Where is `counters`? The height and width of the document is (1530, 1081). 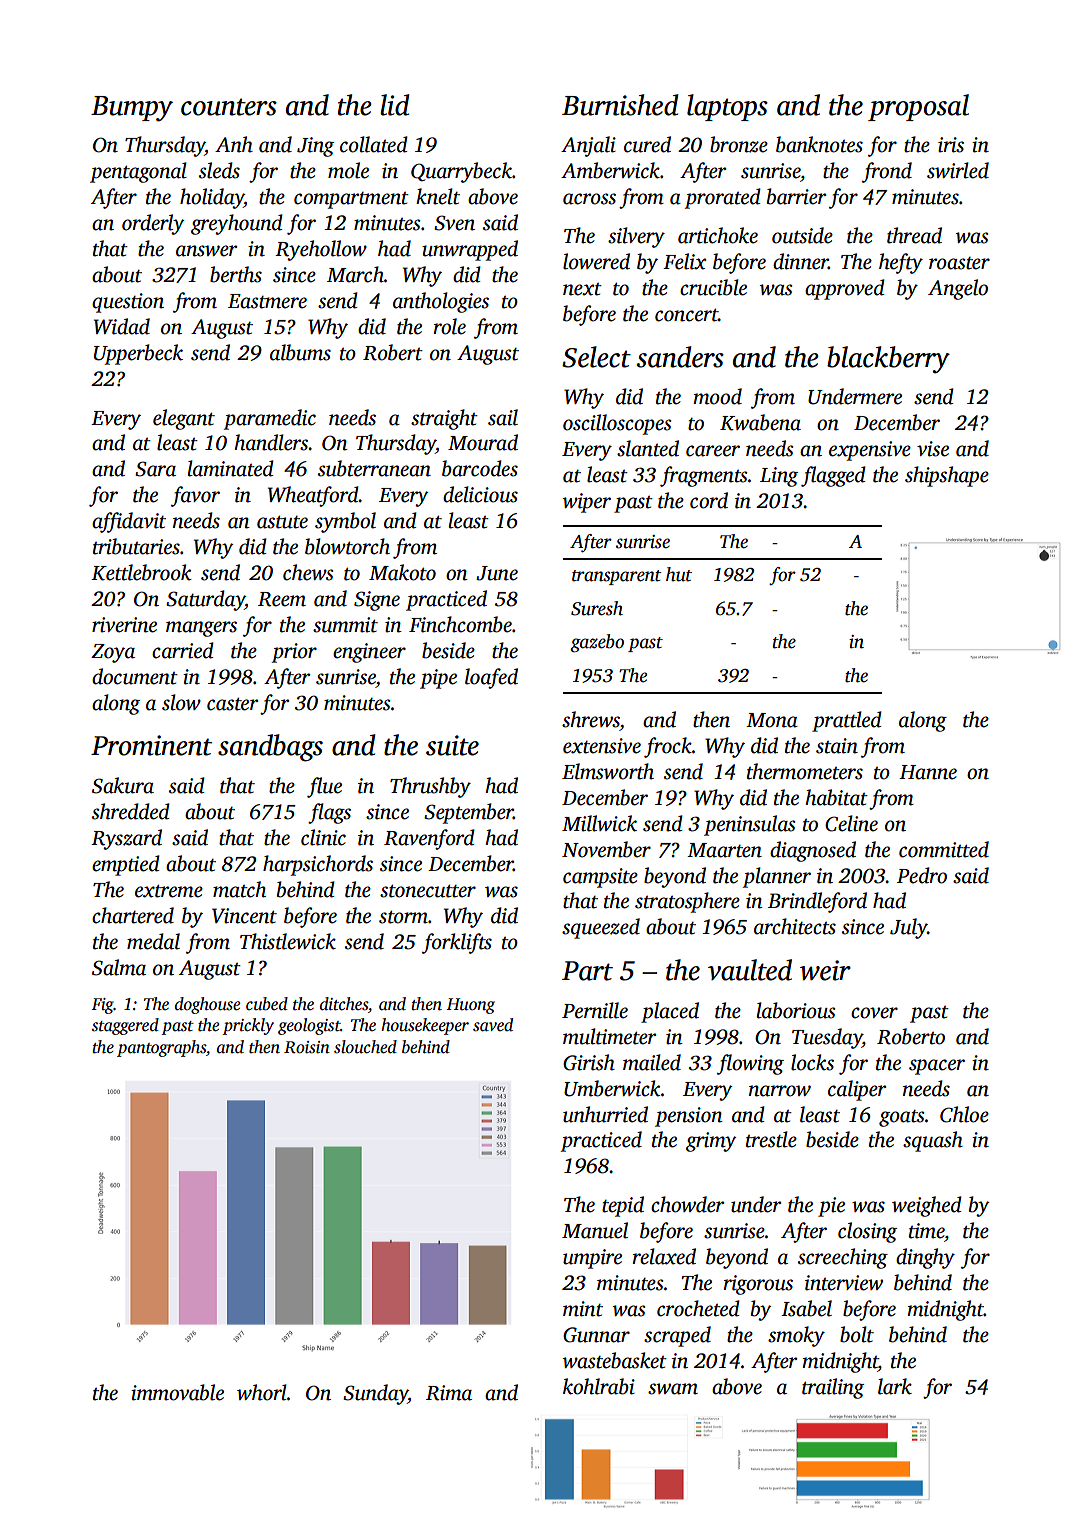
counters is located at coordinates (229, 107).
